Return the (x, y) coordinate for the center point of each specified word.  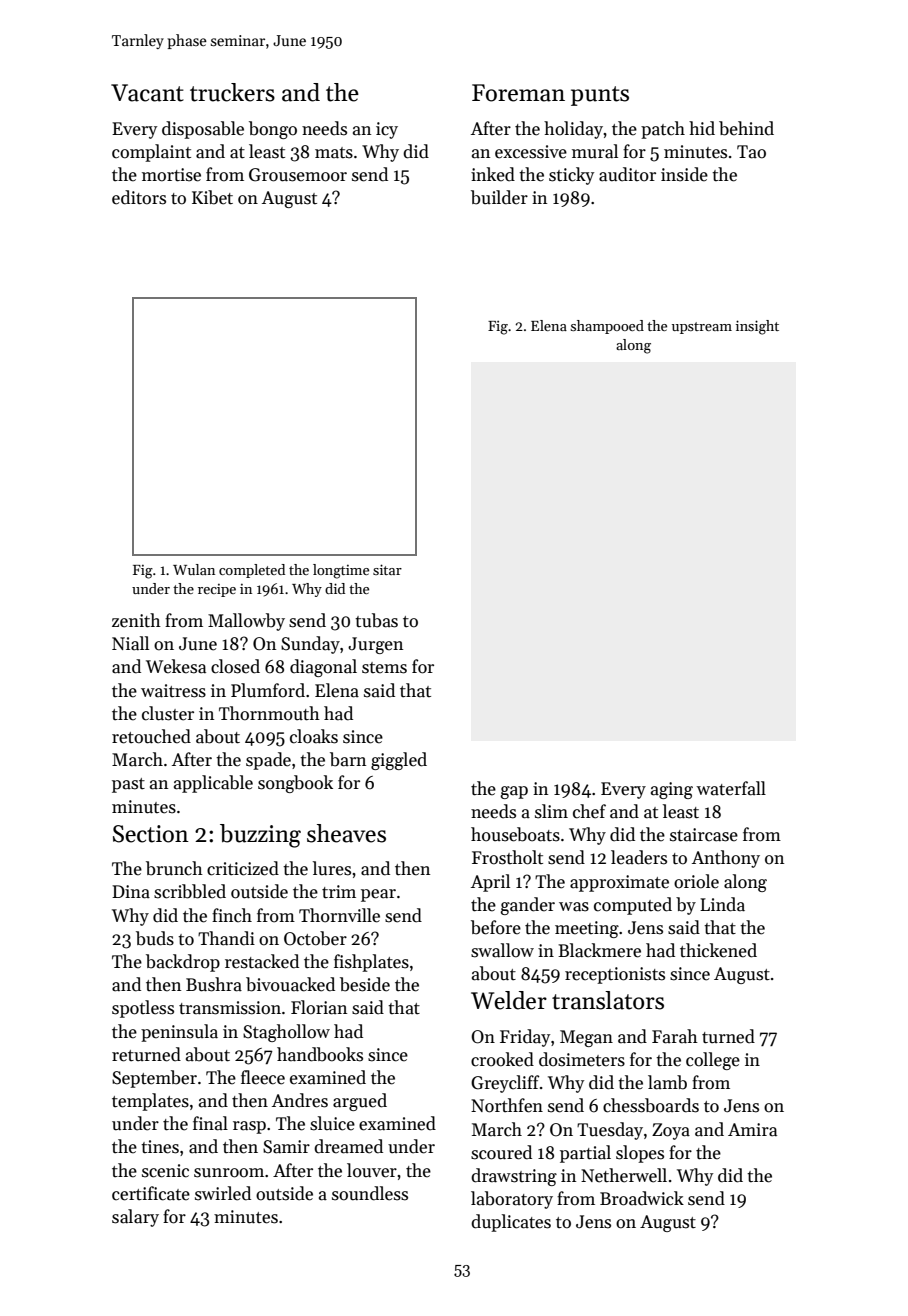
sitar (387, 569)
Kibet (212, 197)
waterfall (731, 788)
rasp (249, 1127)
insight (757, 327)
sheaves (346, 833)
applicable (213, 784)
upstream (702, 328)
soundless (370, 1193)
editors (139, 197)
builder (499, 197)
